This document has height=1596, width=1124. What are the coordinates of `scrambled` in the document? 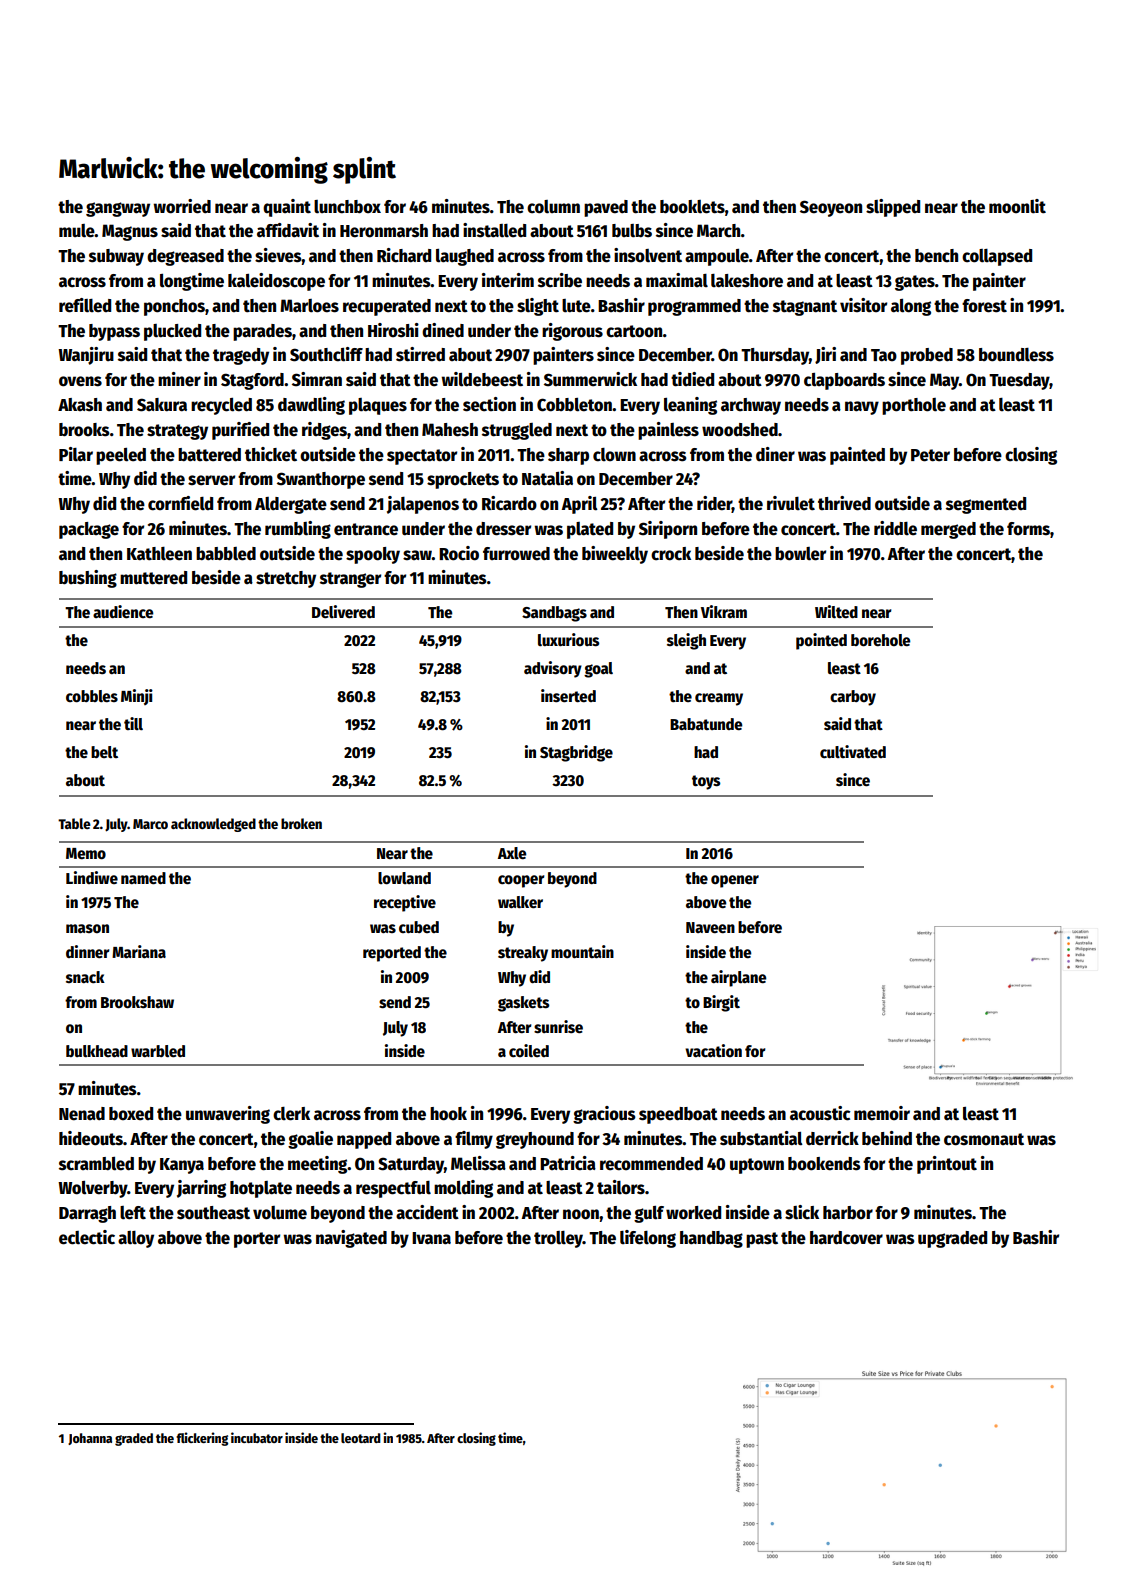 It's located at (96, 1164).
